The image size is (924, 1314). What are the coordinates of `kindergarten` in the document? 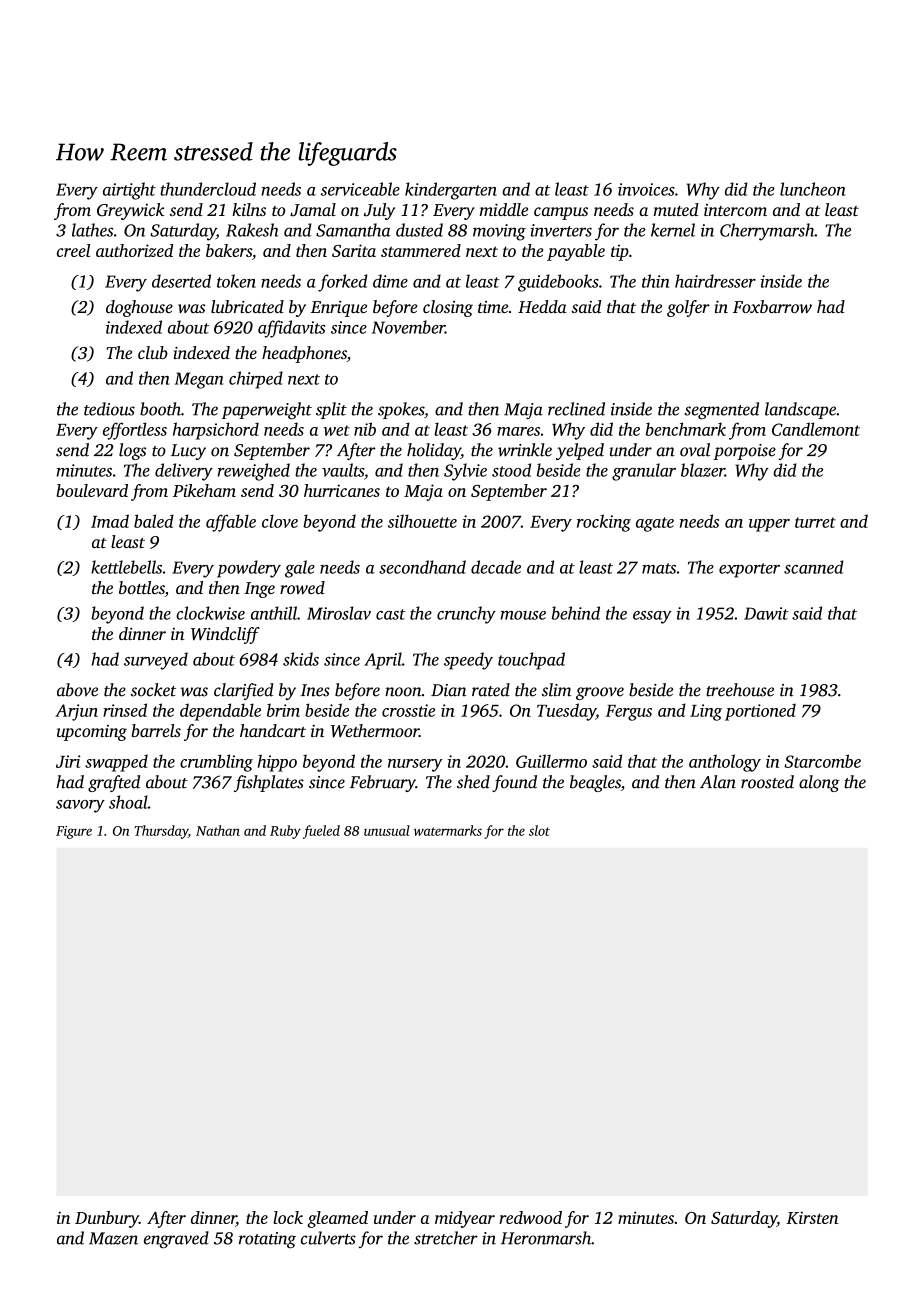 It's located at (451, 191).
